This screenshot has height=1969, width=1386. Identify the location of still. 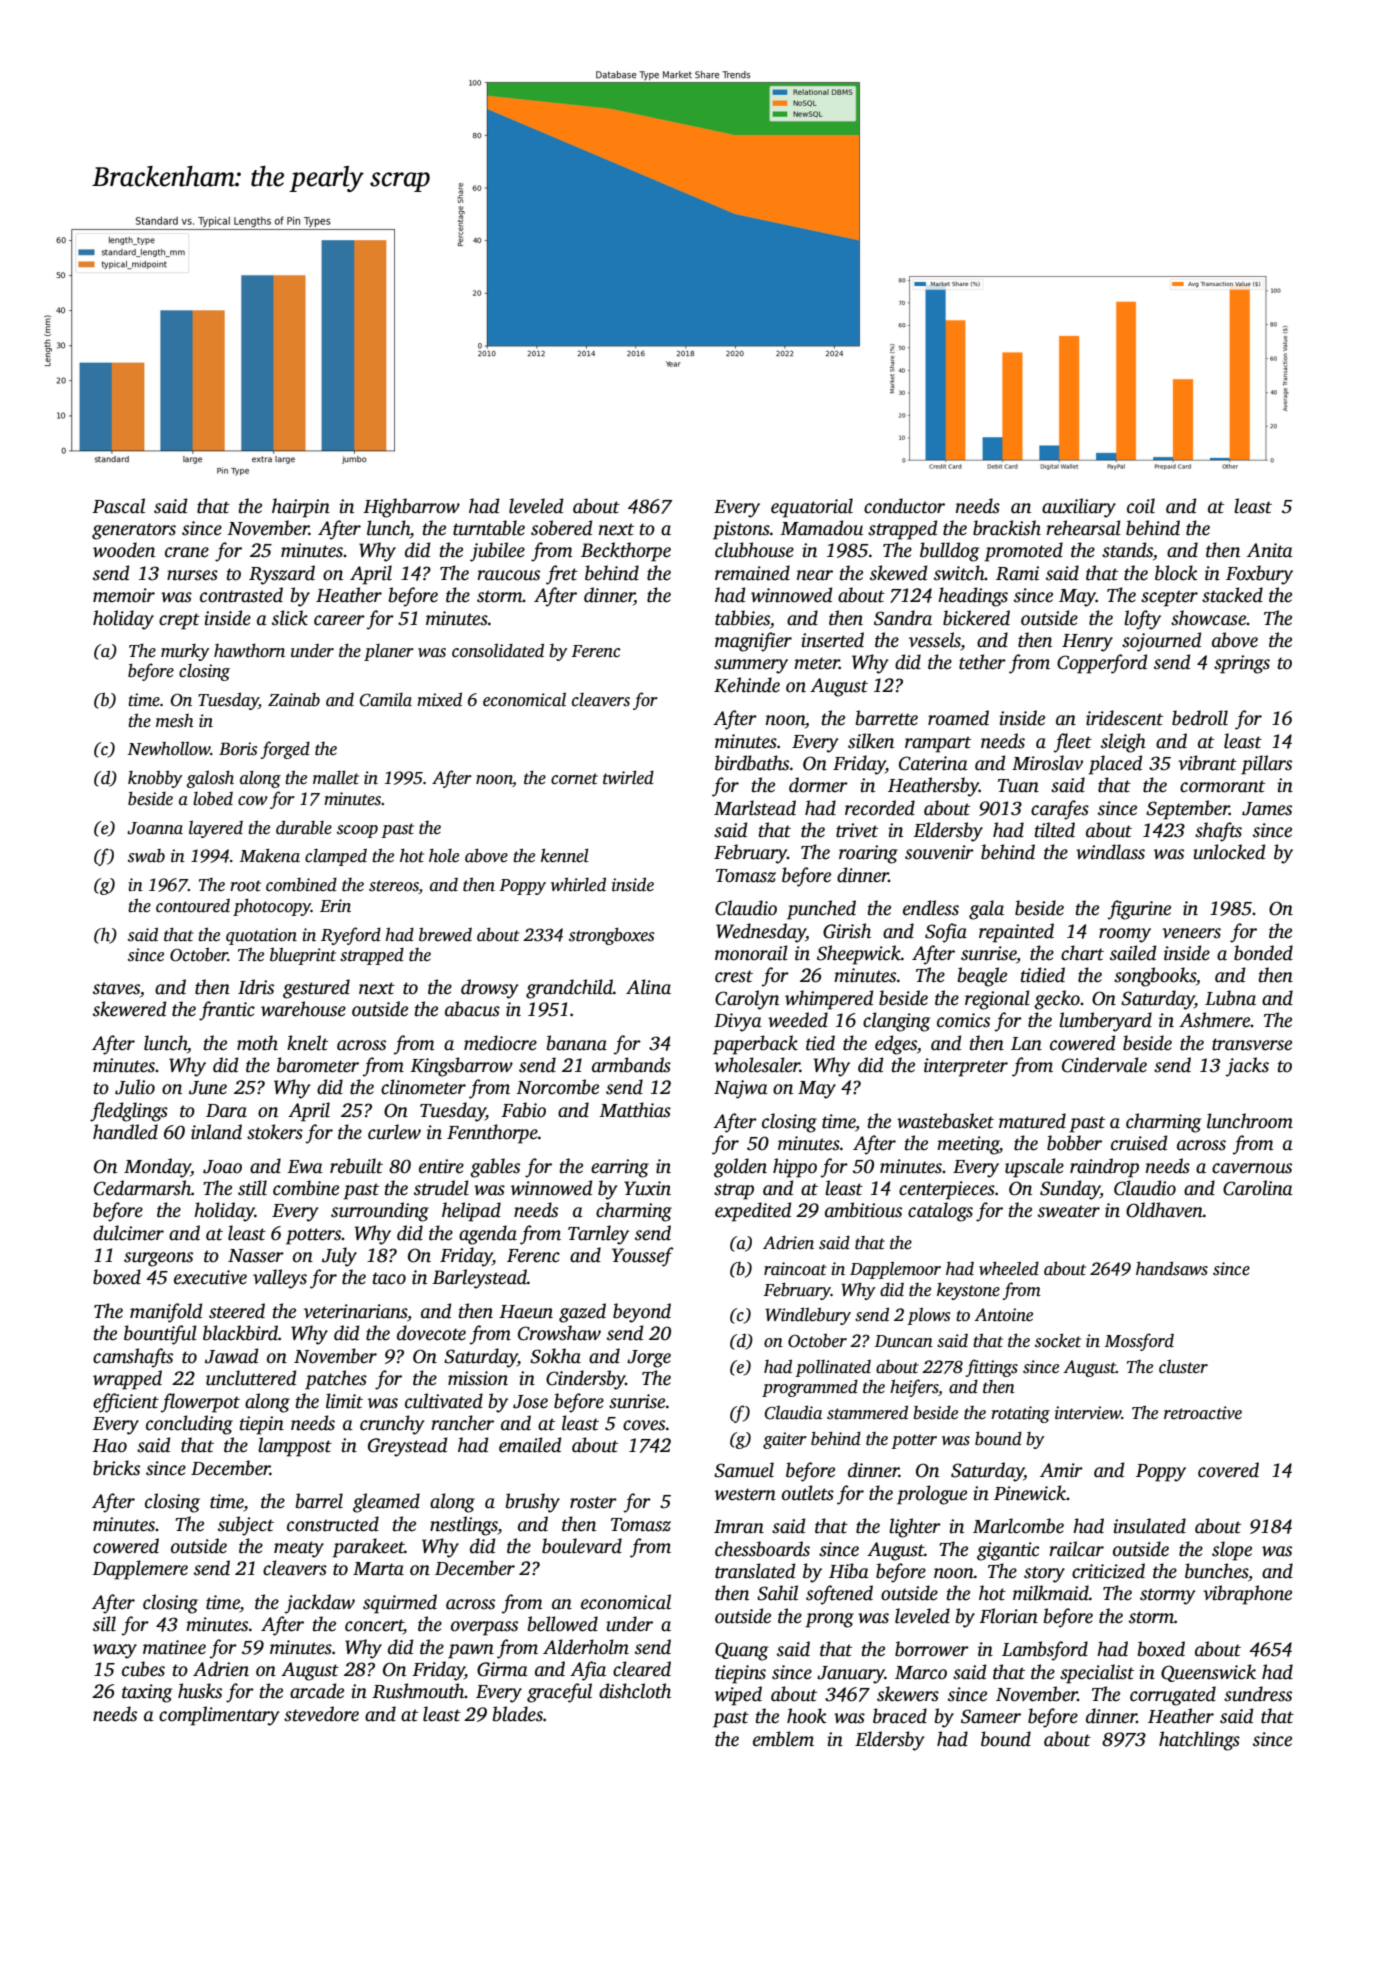
(252, 1188).
